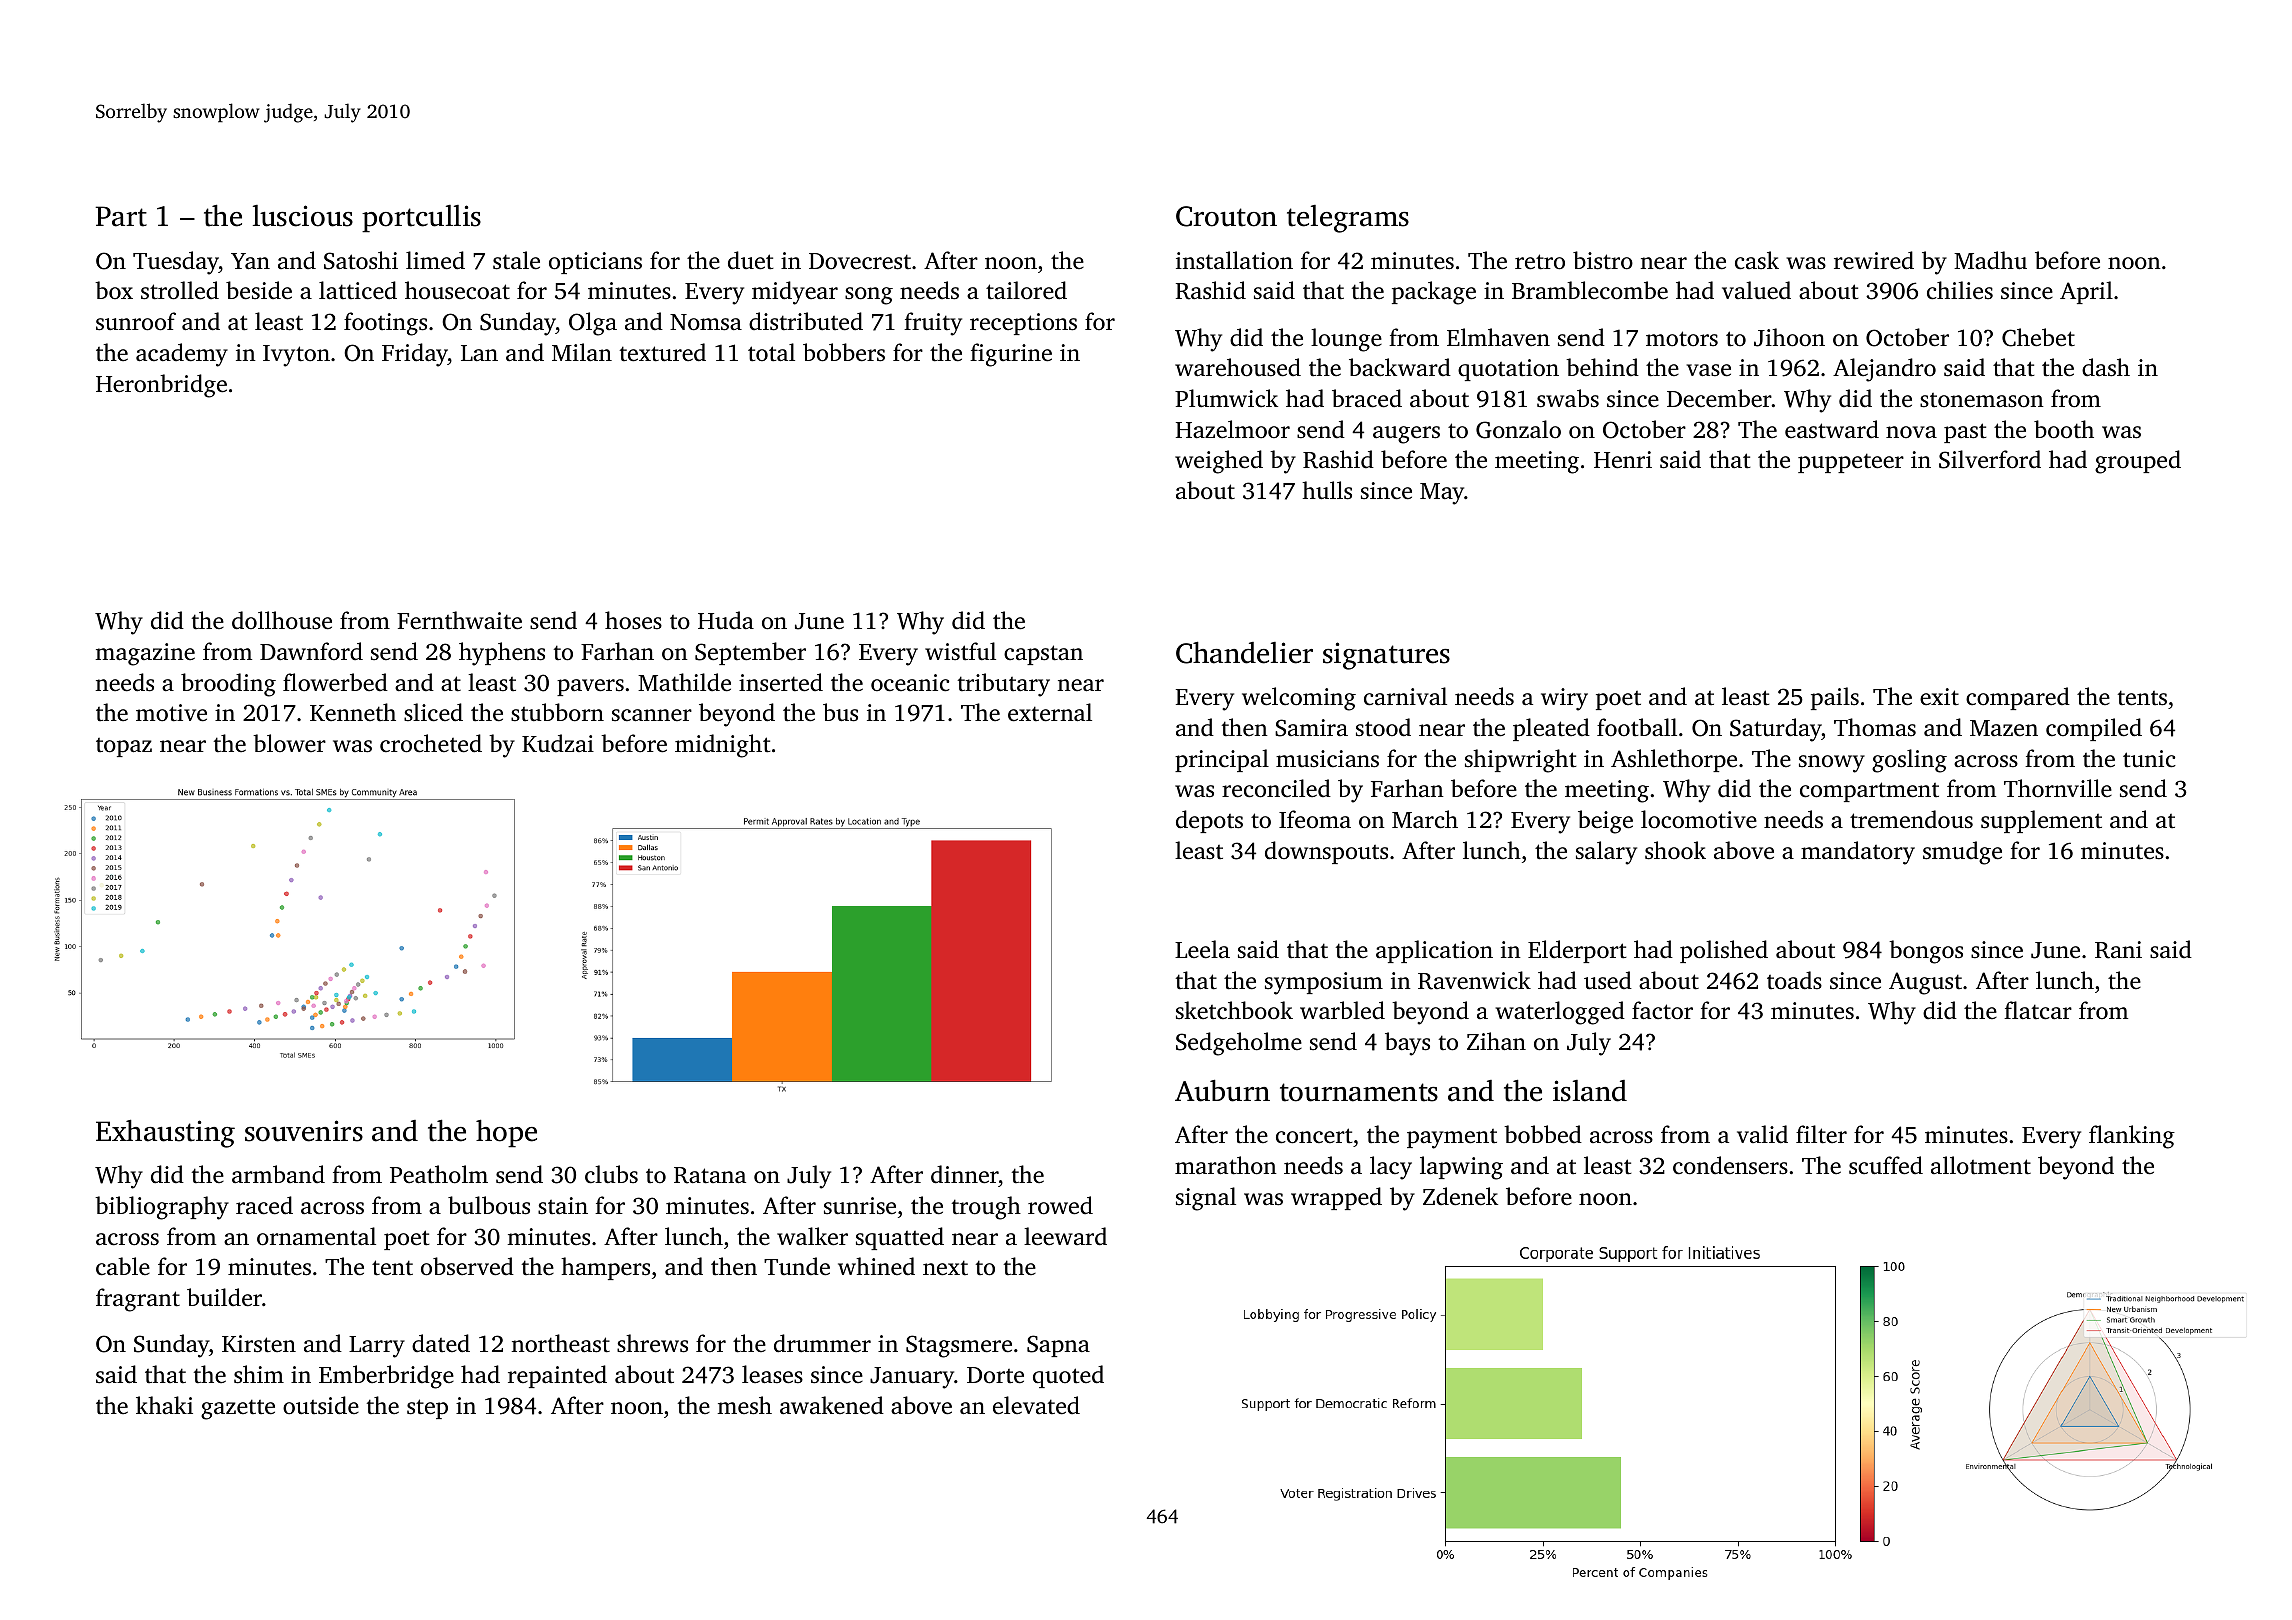 Image resolution: width=2292 pixels, height=1620 pixels. Describe the element at coordinates (304, 1131) in the page. I see `souvenirs` at that location.
